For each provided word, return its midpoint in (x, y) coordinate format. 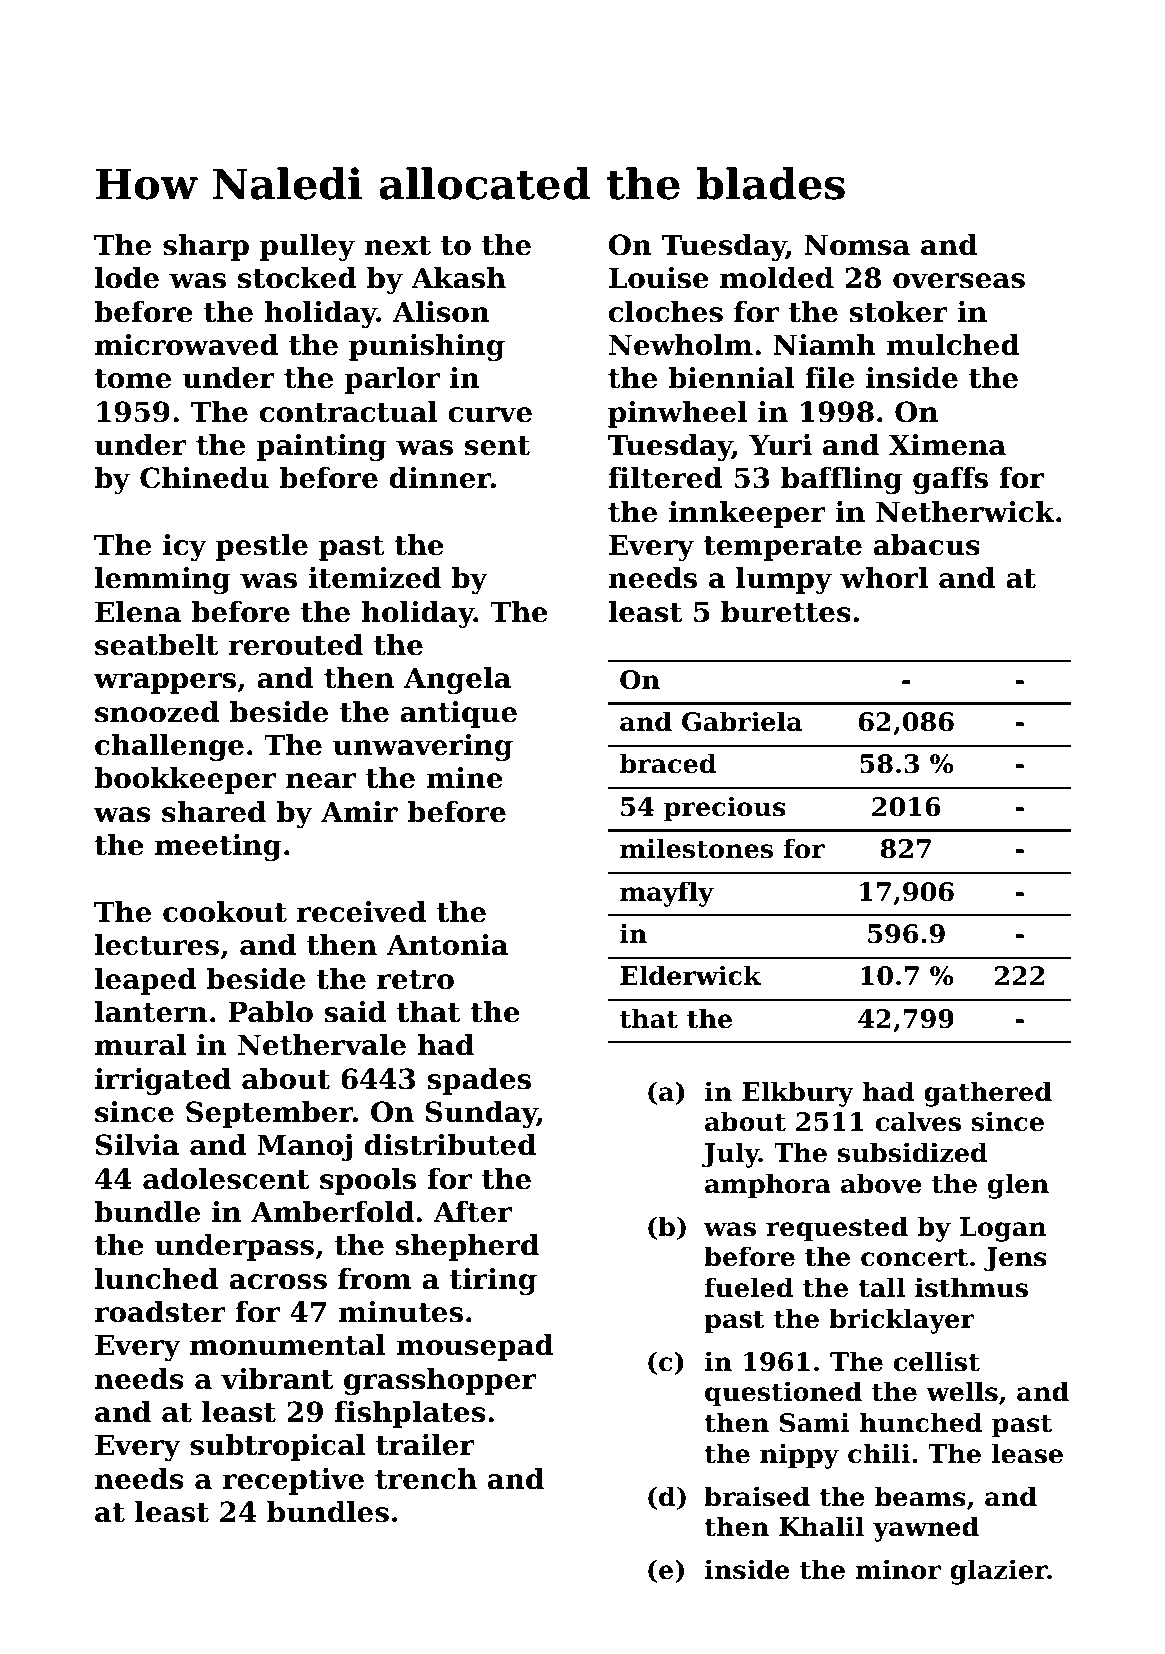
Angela (457, 680)
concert (914, 1257)
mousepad (475, 1347)
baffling (841, 480)
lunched (157, 1279)
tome (132, 379)
